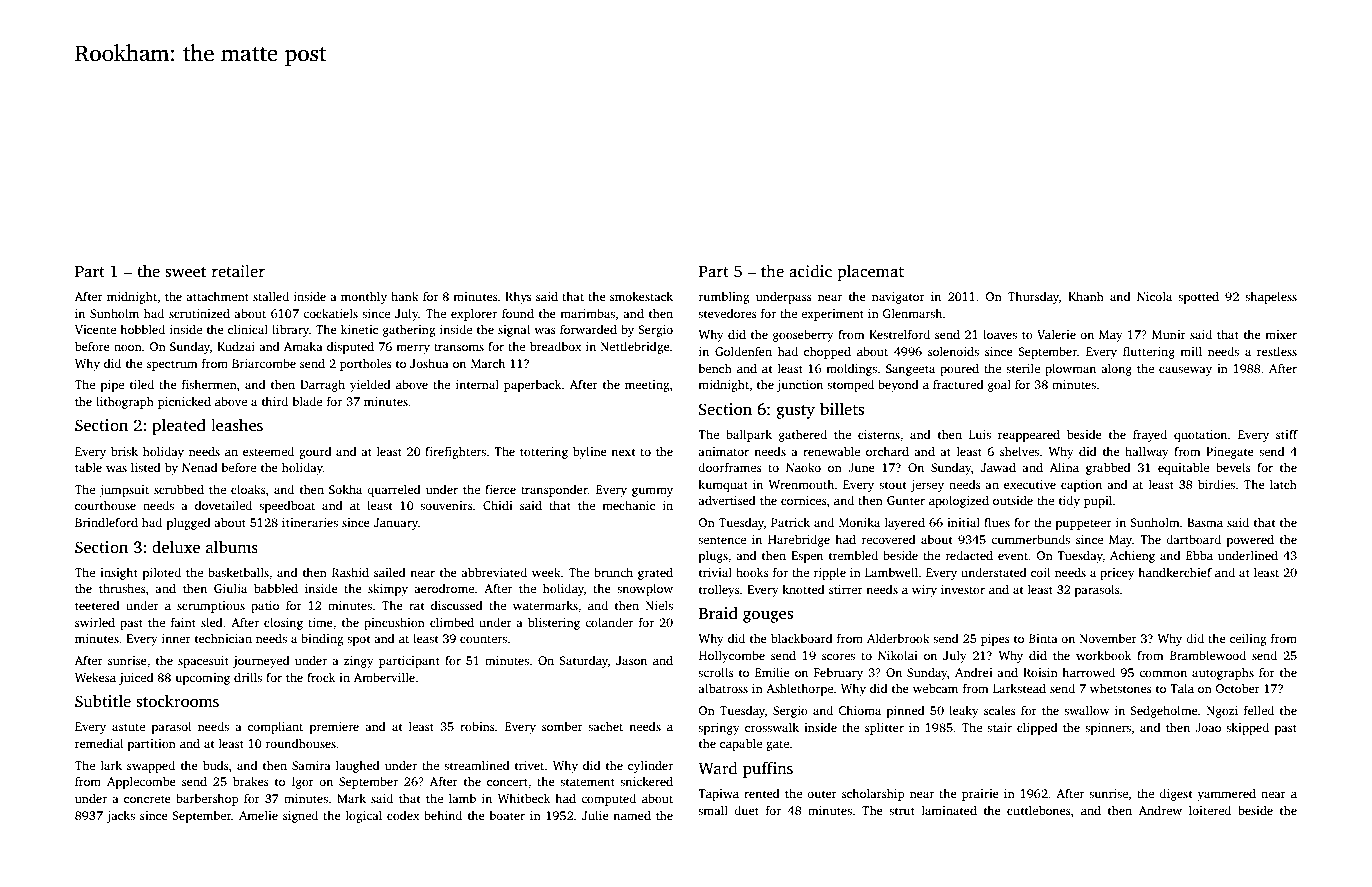  Describe the element at coordinates (95, 329) in the screenshot. I see `Vicente` at that location.
